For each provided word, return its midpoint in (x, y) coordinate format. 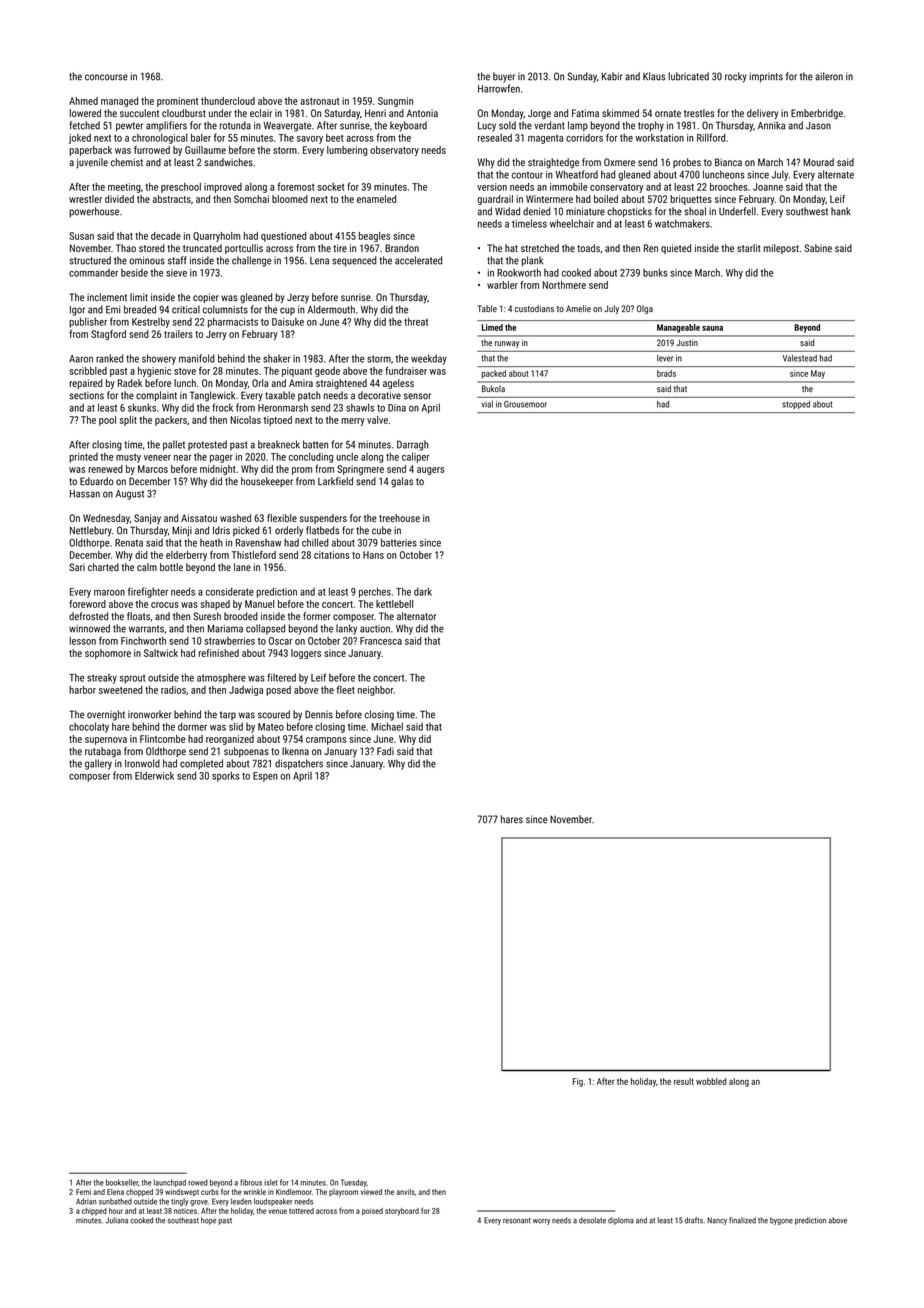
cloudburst (184, 113)
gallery (98, 764)
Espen (265, 777)
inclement (107, 297)
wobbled (711, 1081)
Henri (375, 113)
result (684, 1081)
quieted (676, 249)
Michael (387, 726)
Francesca (381, 641)
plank (532, 261)
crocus (165, 605)
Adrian (86, 1201)
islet (271, 1182)
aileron (829, 76)
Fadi (385, 751)
